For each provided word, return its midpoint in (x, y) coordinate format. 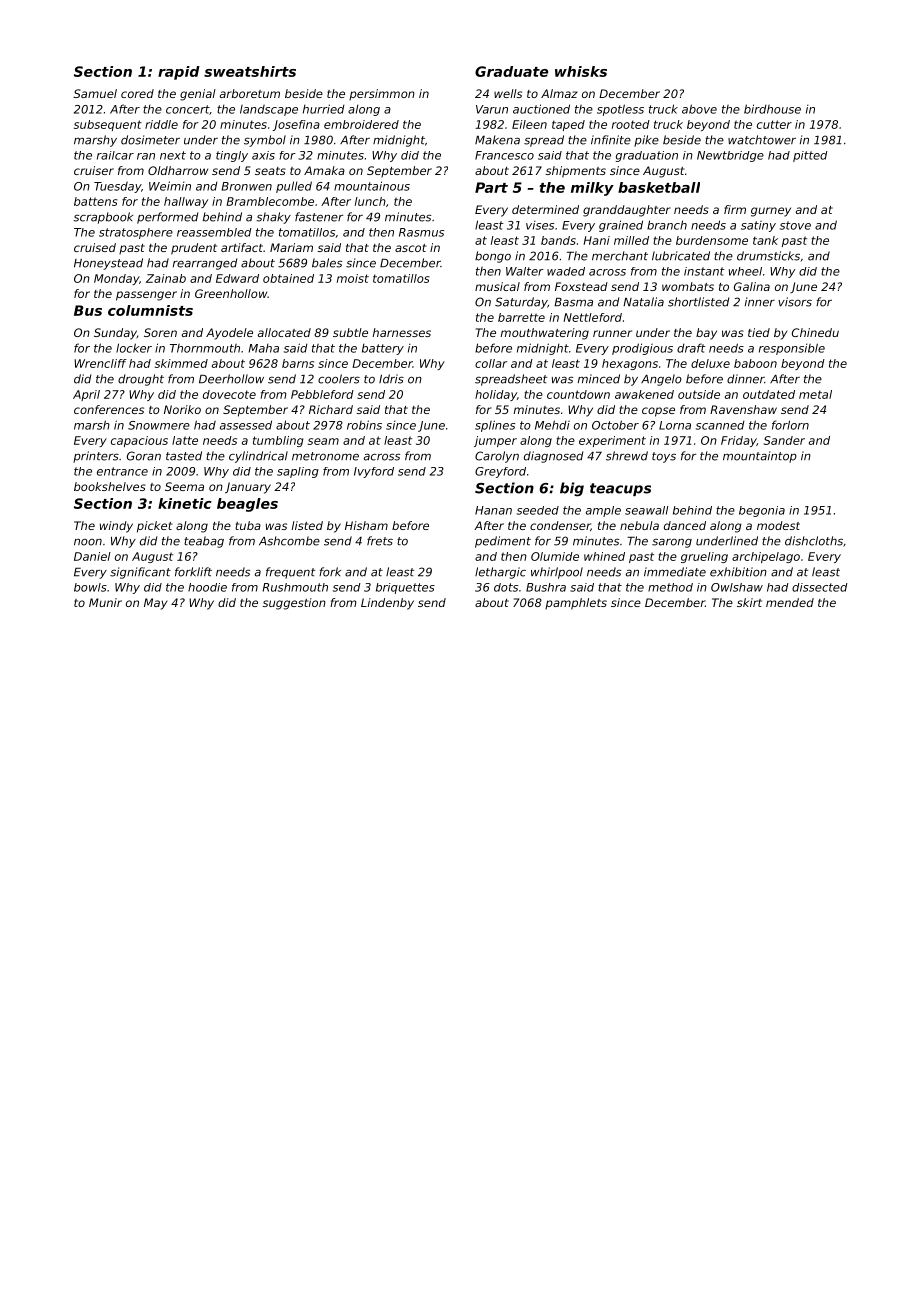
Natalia (643, 302)
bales (327, 263)
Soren (160, 332)
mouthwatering (545, 334)
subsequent (108, 125)
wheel (745, 271)
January (248, 488)
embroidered (361, 124)
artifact (242, 247)
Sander (784, 440)
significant (140, 573)
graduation (647, 156)
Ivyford (374, 472)
